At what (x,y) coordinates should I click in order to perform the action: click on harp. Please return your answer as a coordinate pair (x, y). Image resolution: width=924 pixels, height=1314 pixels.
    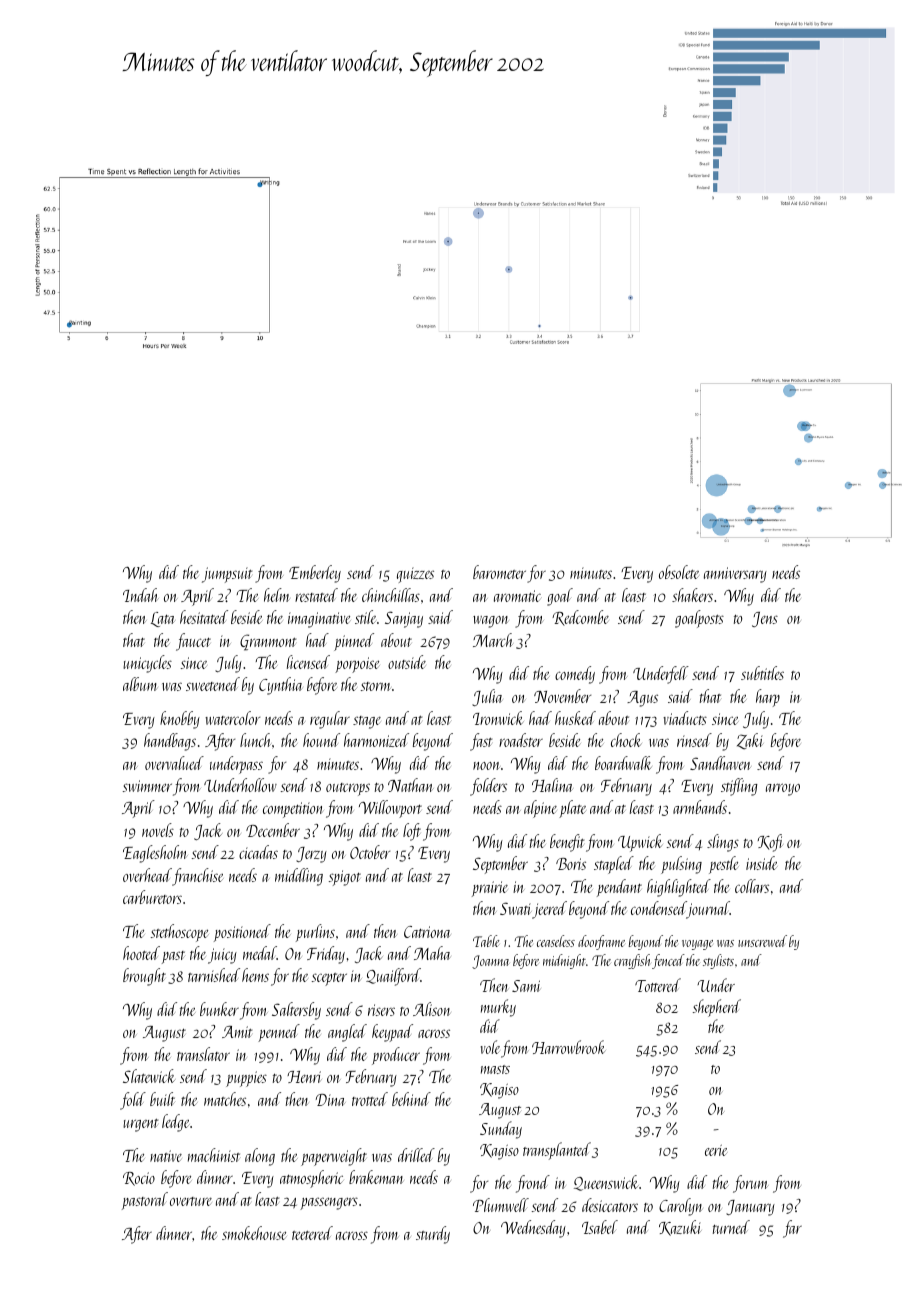
    Looking at the image, I should click on (768, 698).
